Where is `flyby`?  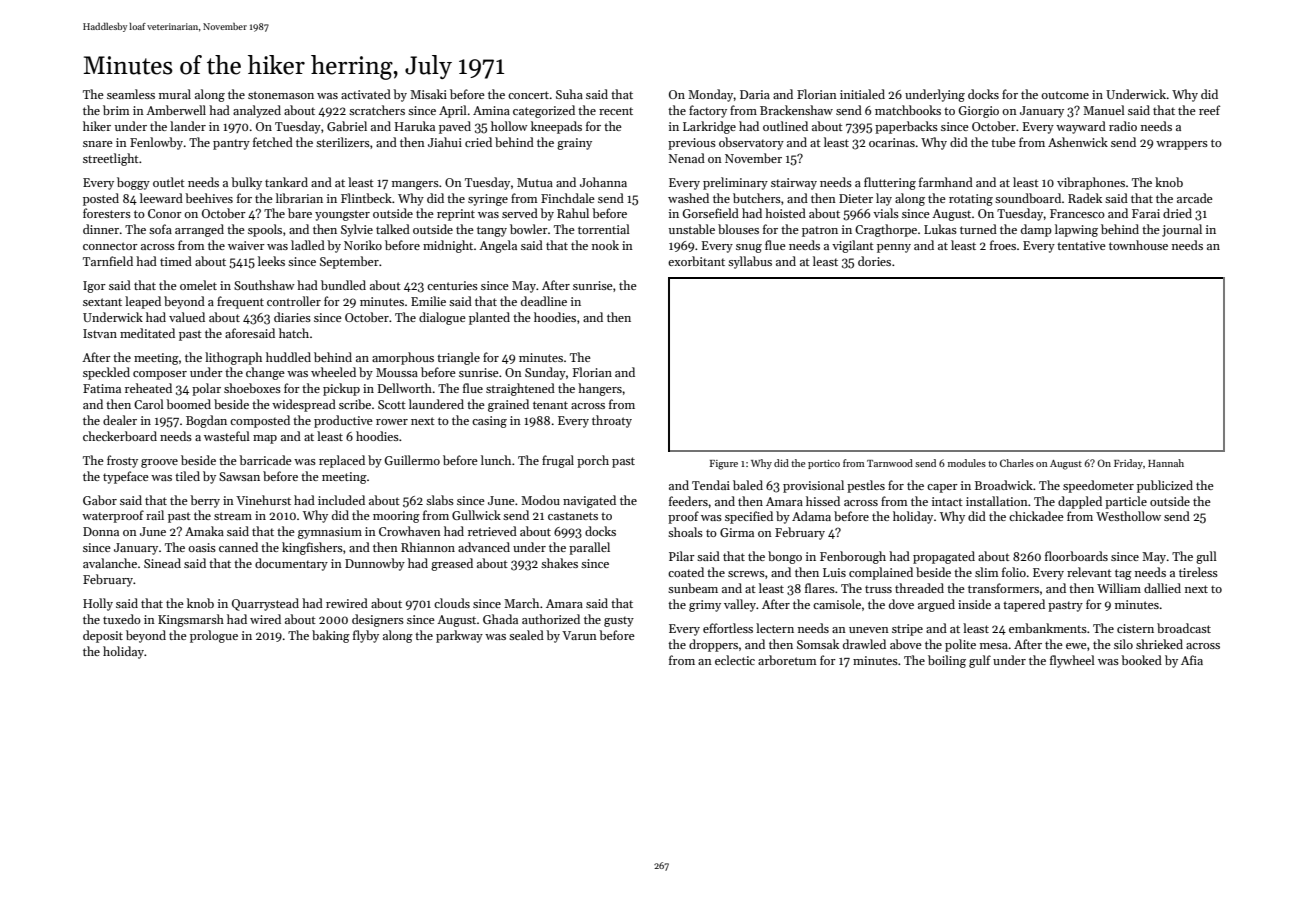
flyby is located at coordinates (366, 636).
